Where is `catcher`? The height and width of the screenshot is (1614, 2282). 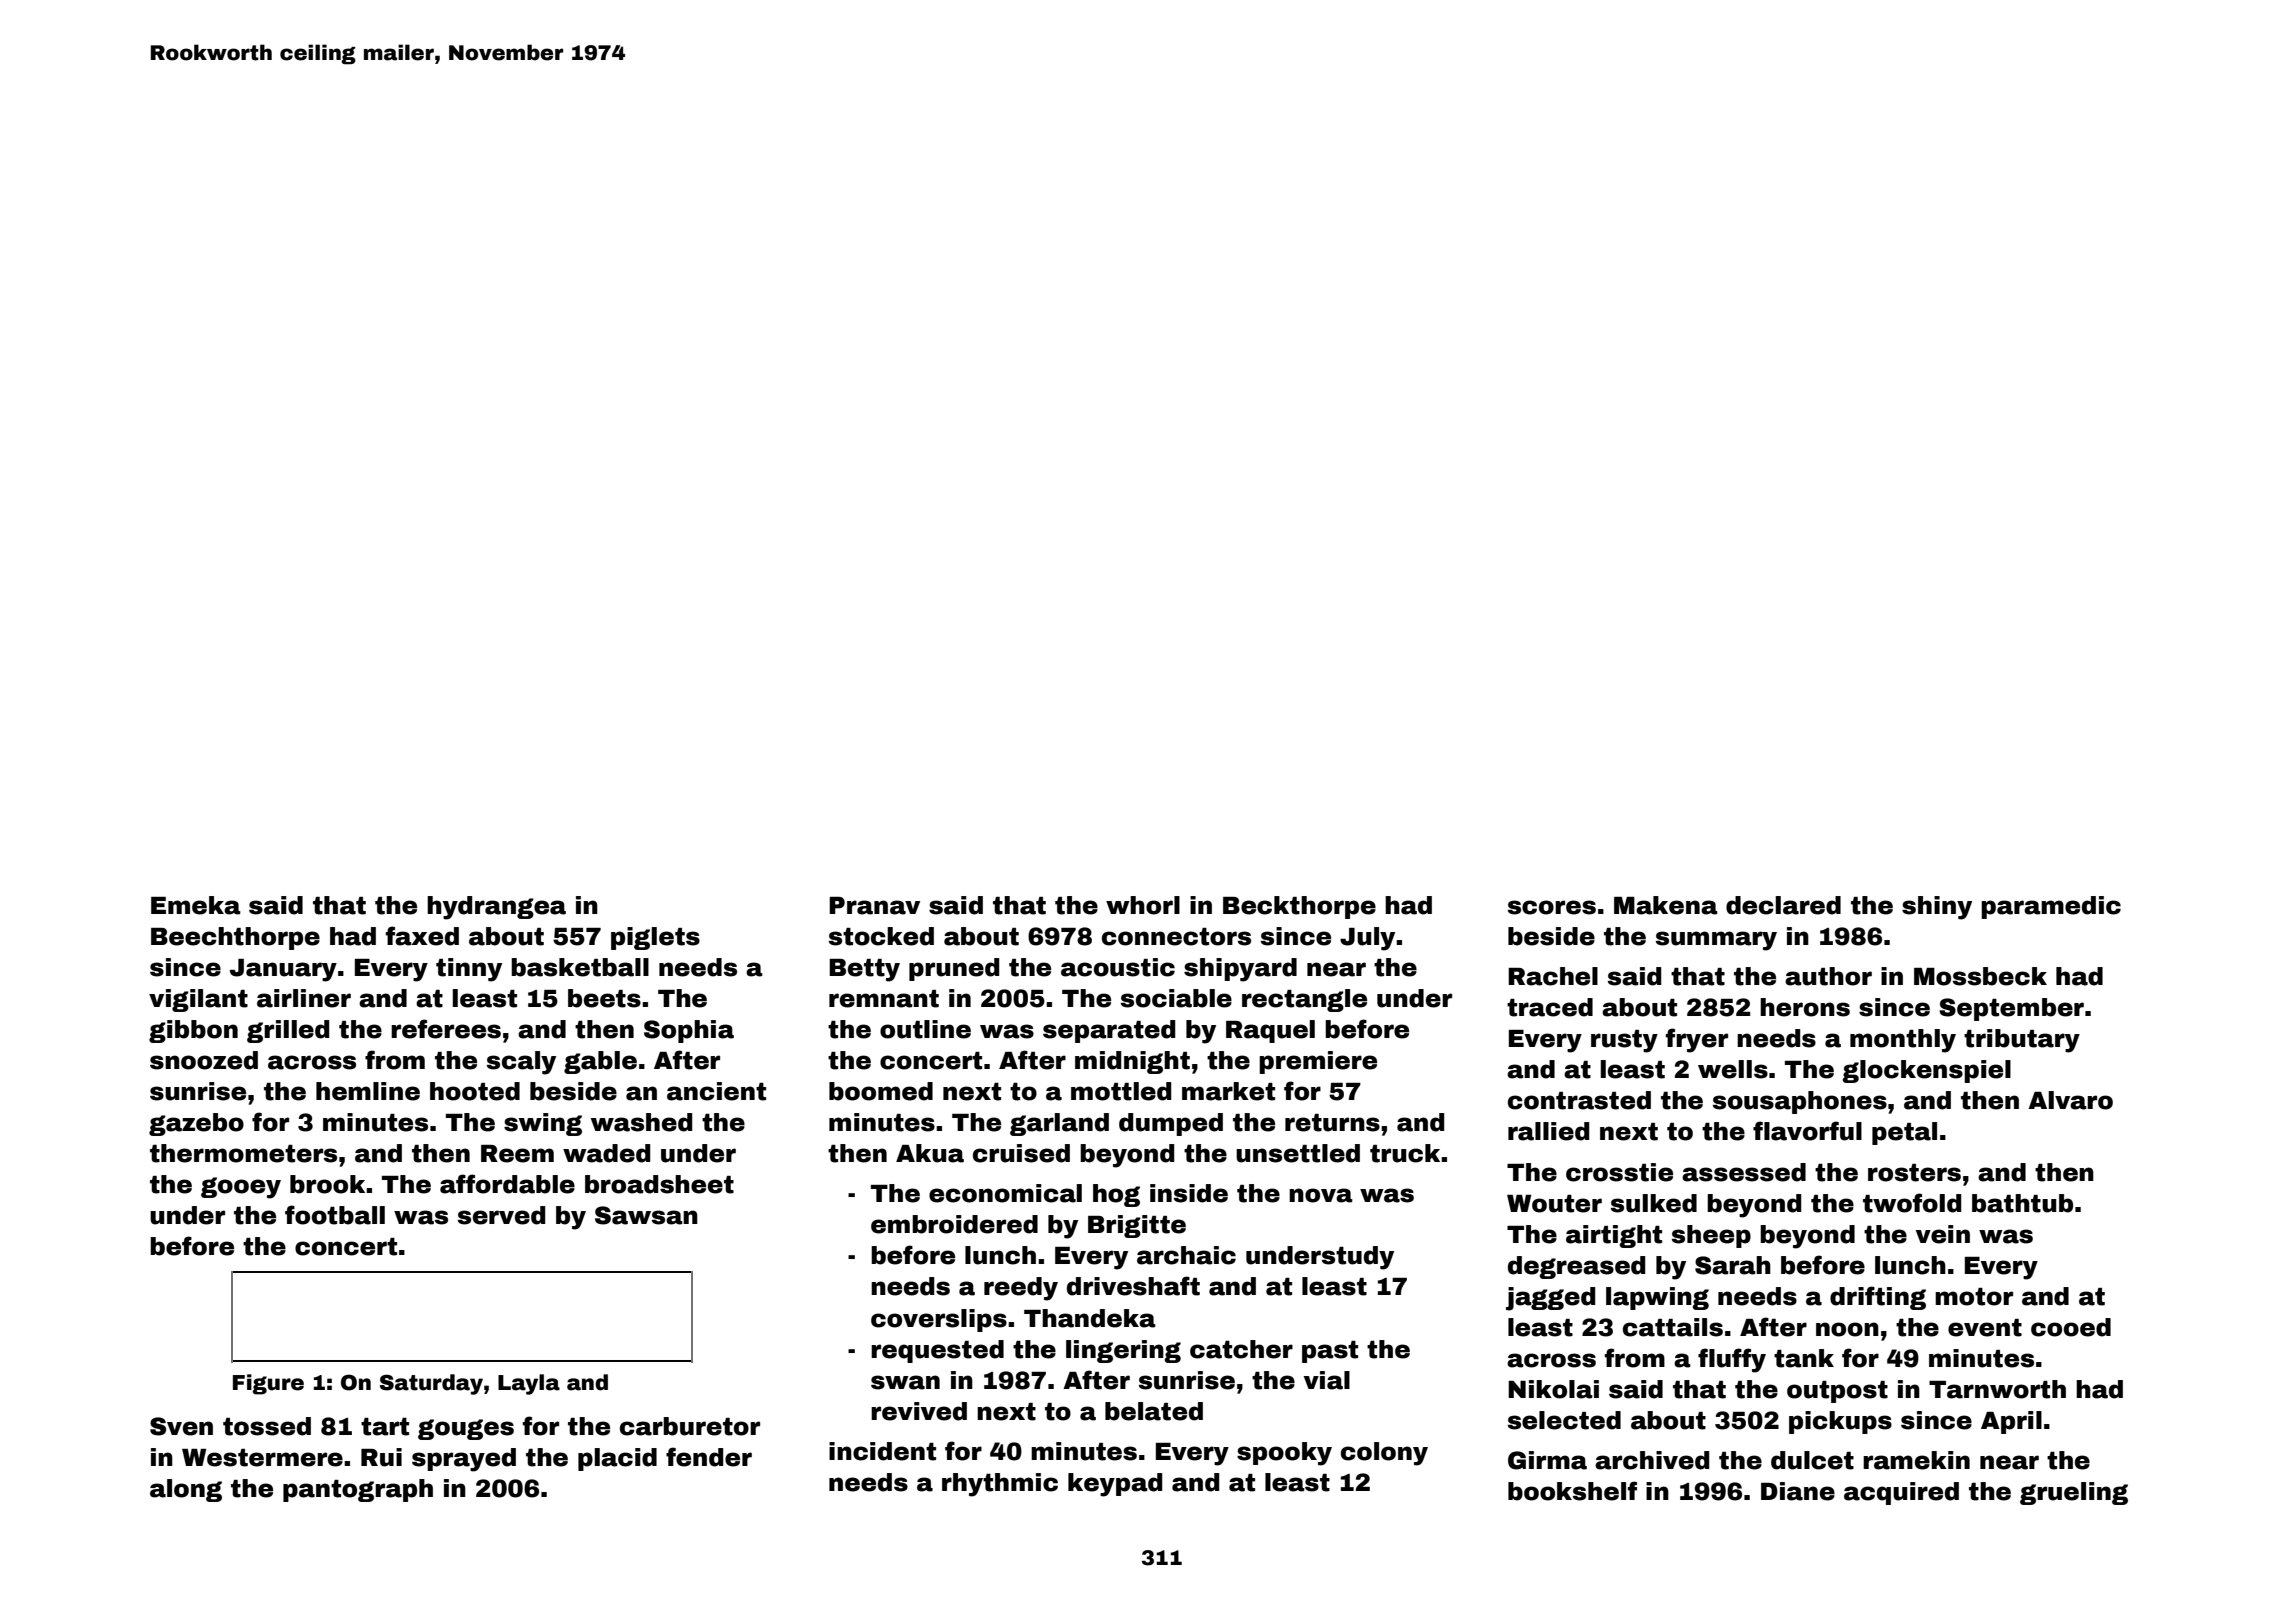 catcher is located at coordinates (1241, 1349).
